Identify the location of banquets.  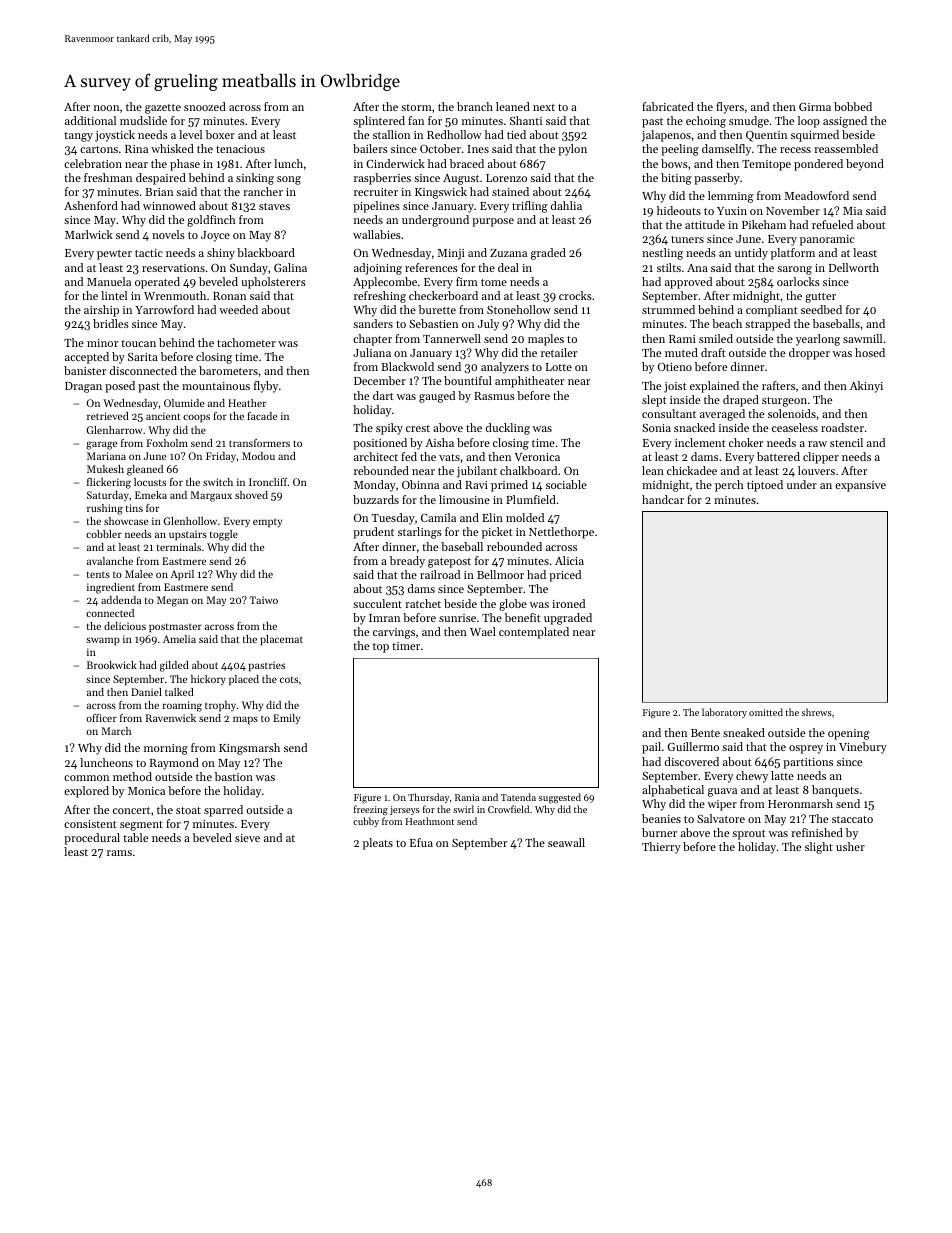
(835, 791).
